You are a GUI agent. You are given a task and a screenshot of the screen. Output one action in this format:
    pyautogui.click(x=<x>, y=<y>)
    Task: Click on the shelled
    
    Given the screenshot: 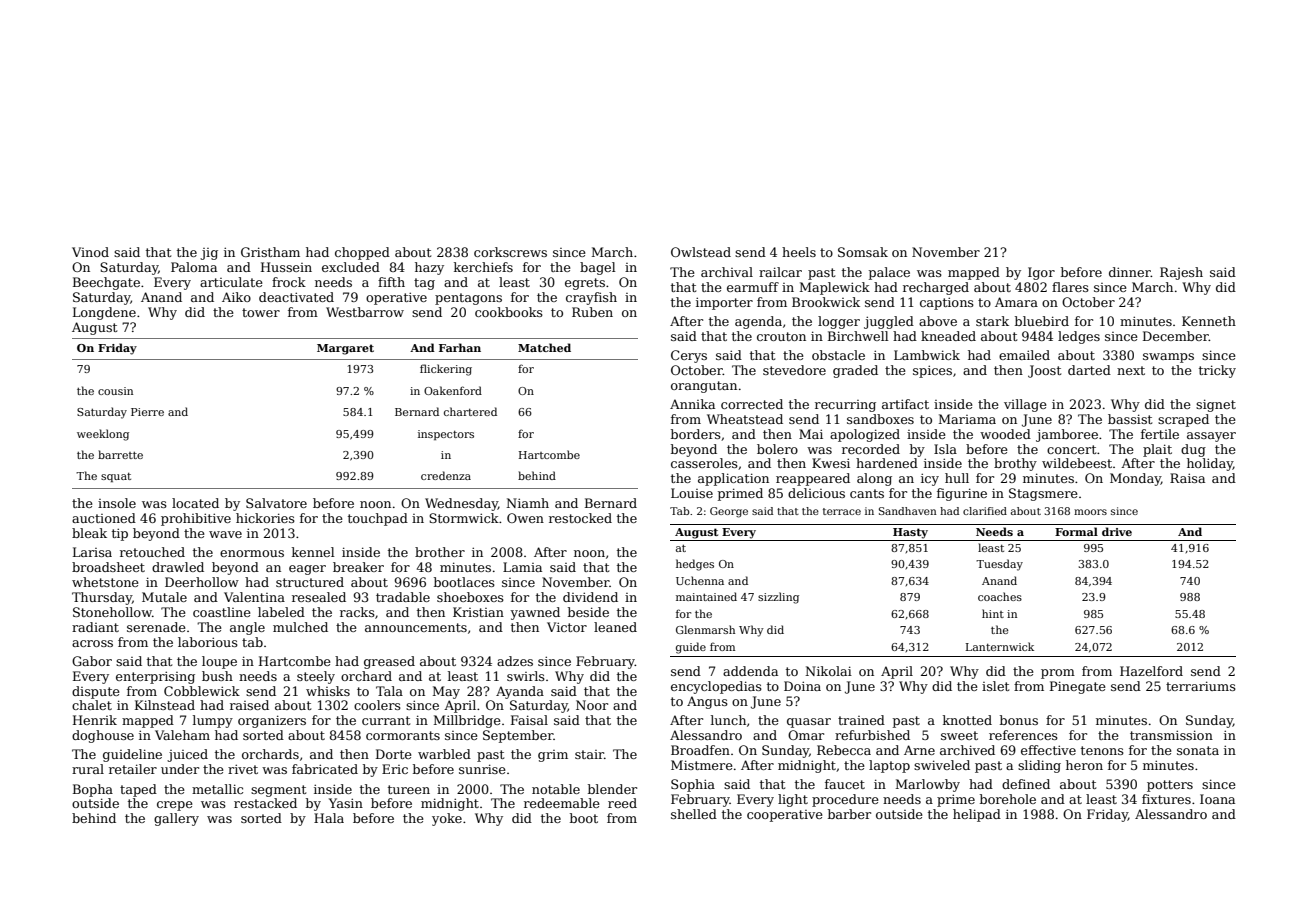 What is the action you would take?
    pyautogui.click(x=694, y=814)
